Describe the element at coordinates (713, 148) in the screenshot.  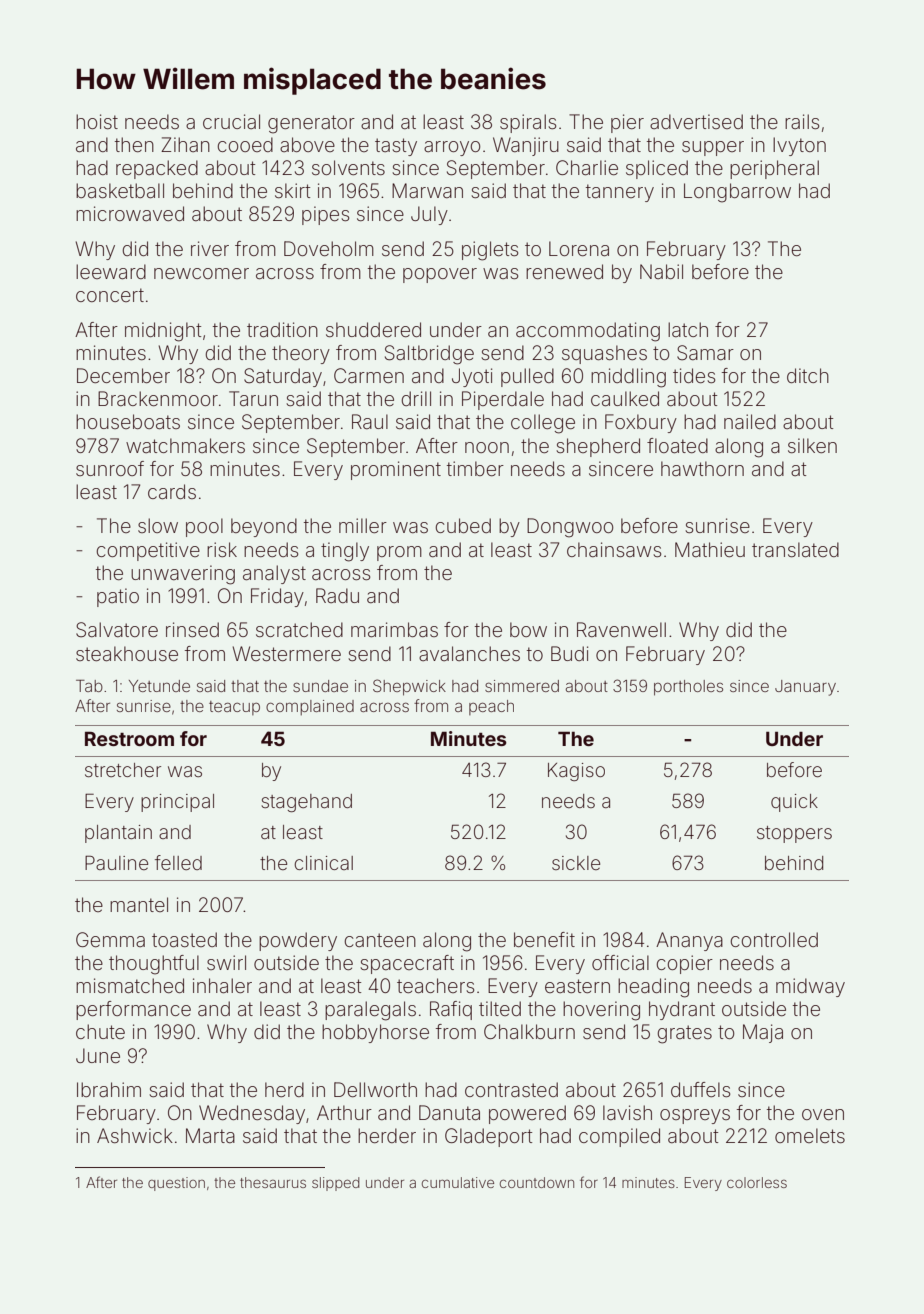
I see `supper` at that location.
